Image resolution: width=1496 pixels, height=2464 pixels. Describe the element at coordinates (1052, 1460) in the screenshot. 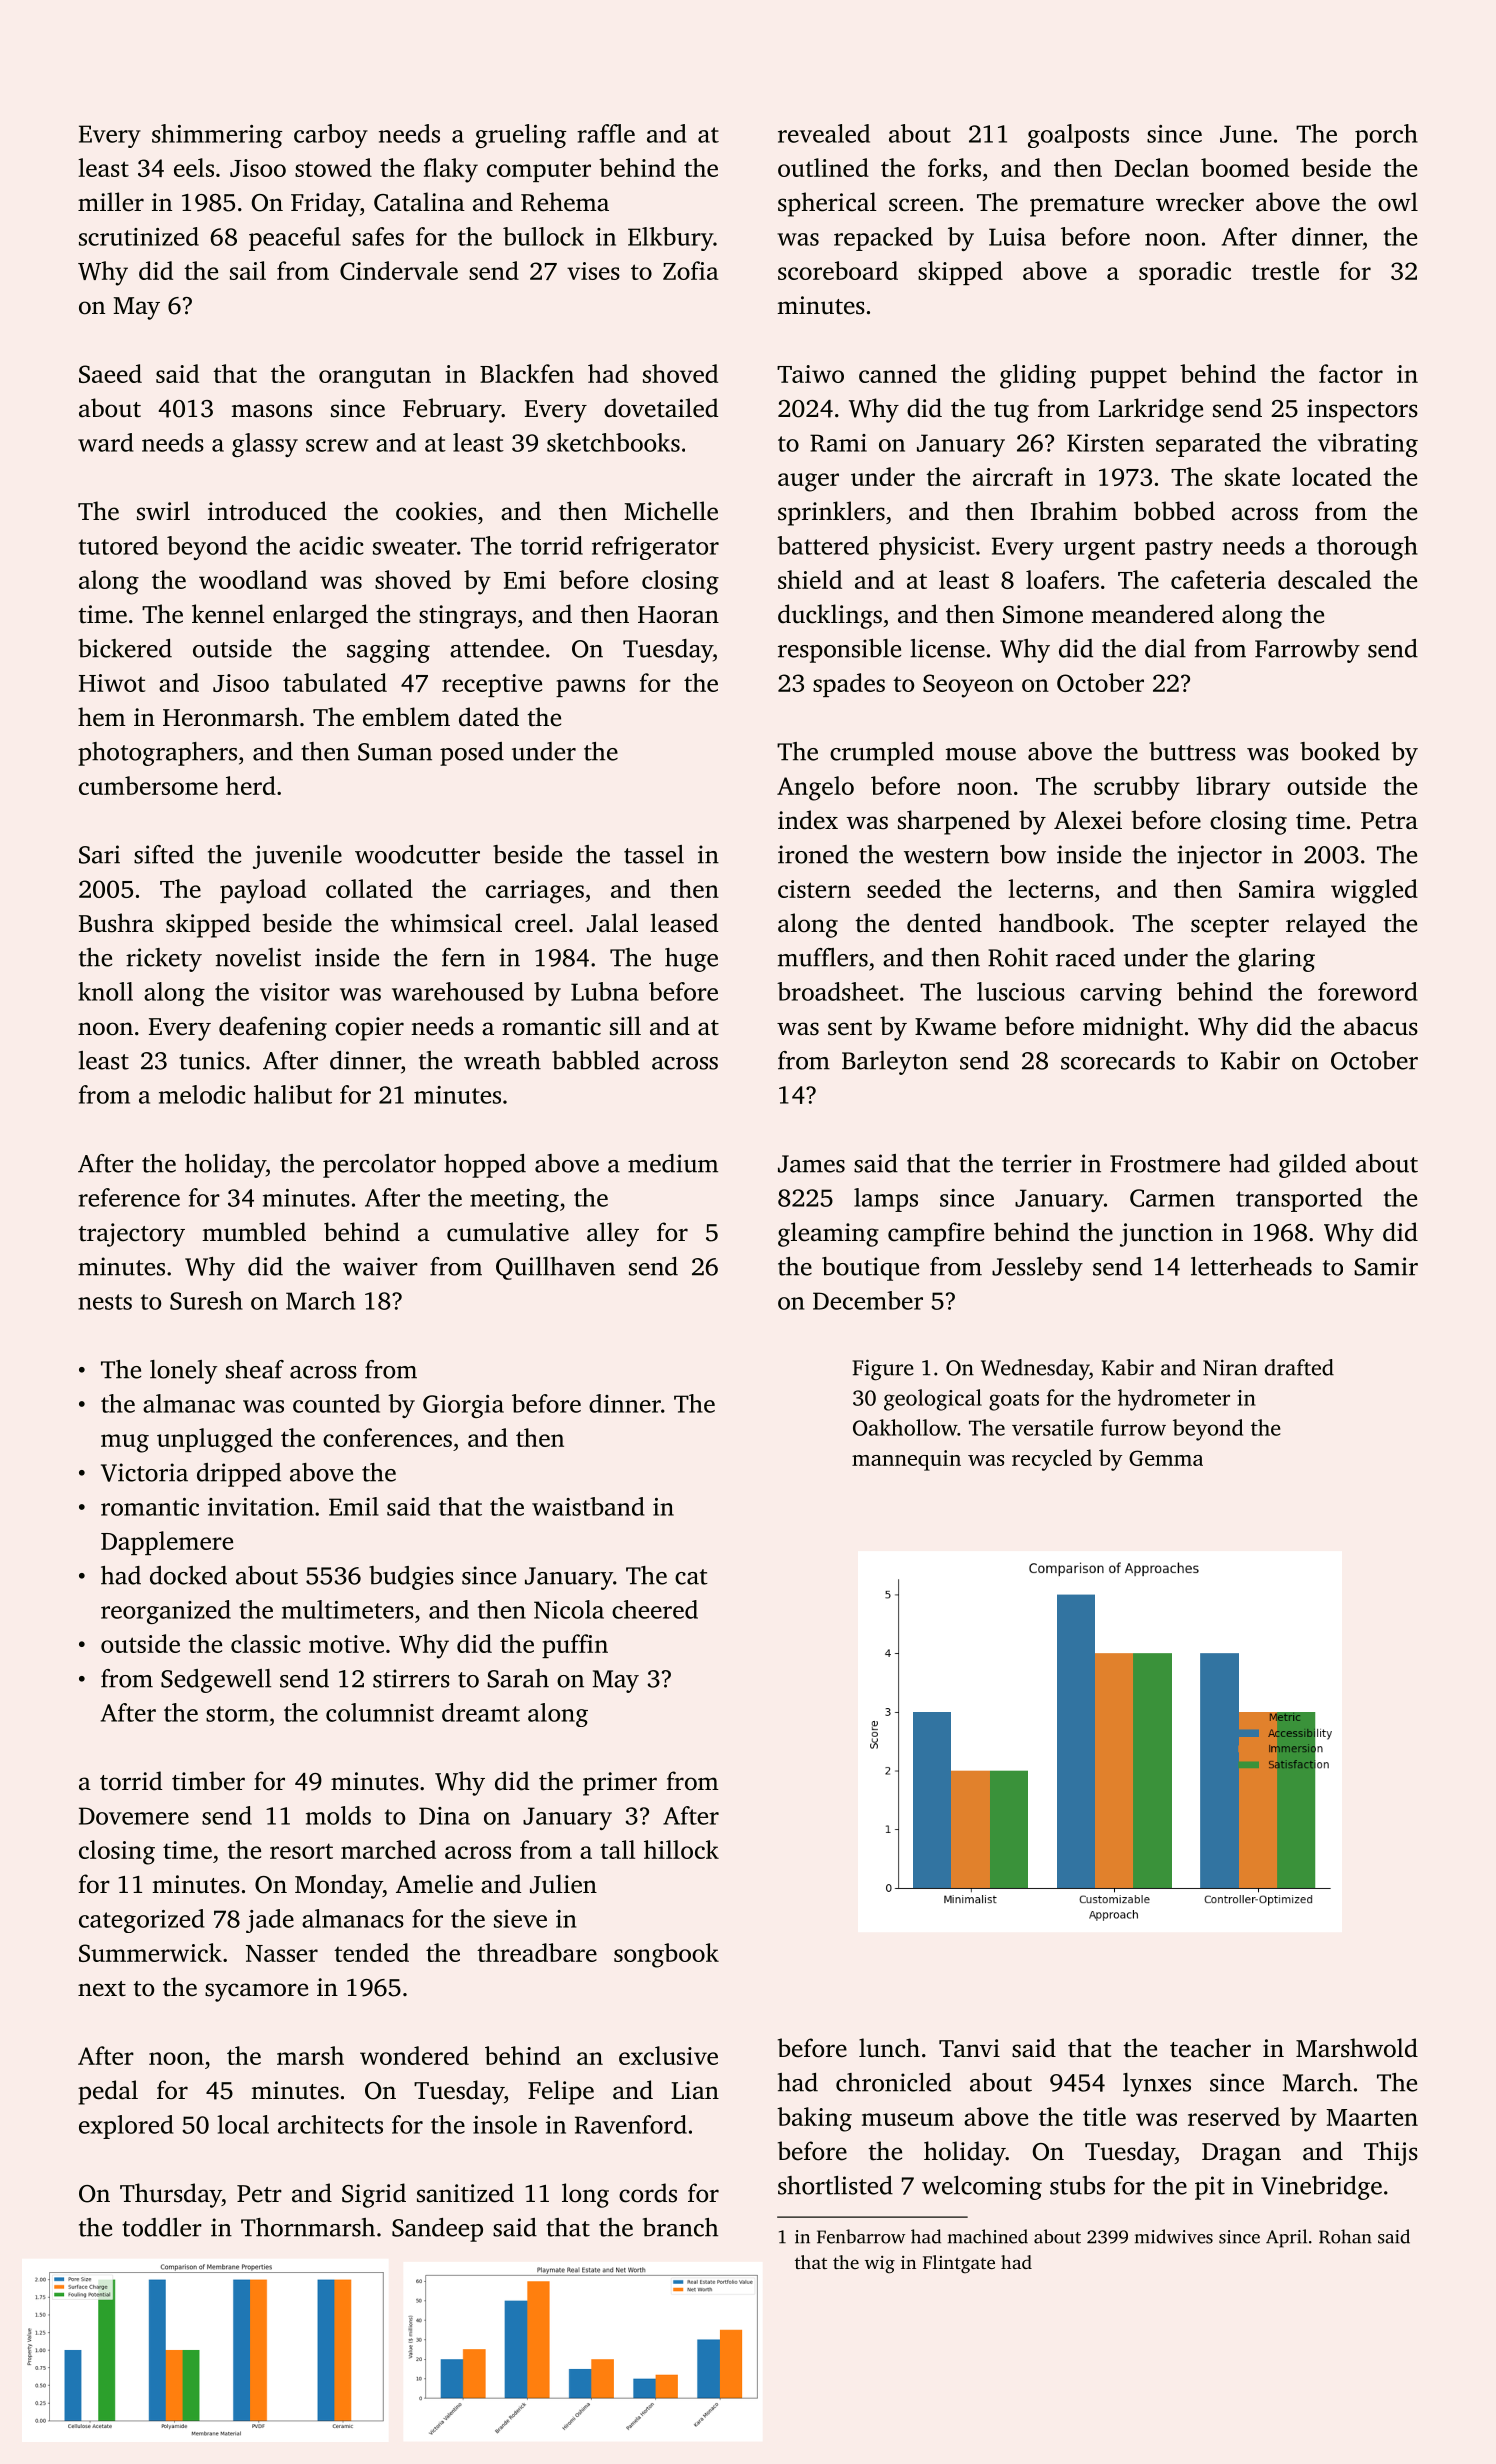

I see `recycled` at that location.
